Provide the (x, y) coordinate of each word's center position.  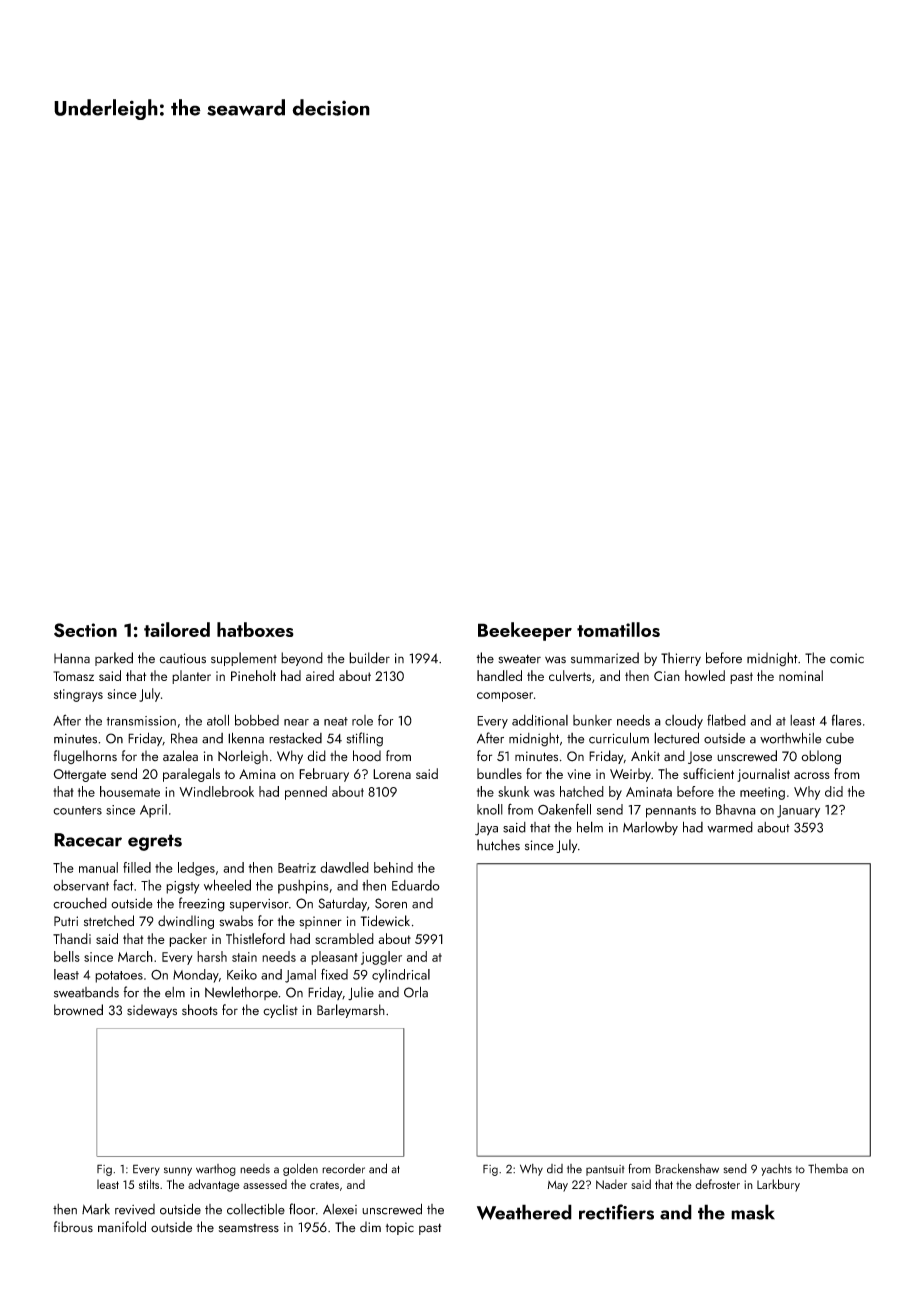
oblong (821, 757)
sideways (152, 1011)
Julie (361, 993)
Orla (416, 992)
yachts (776, 1170)
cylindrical (401, 976)
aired (320, 675)
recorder (343, 1169)
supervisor (259, 905)
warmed (730, 827)
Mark (96, 1209)
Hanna (72, 658)
